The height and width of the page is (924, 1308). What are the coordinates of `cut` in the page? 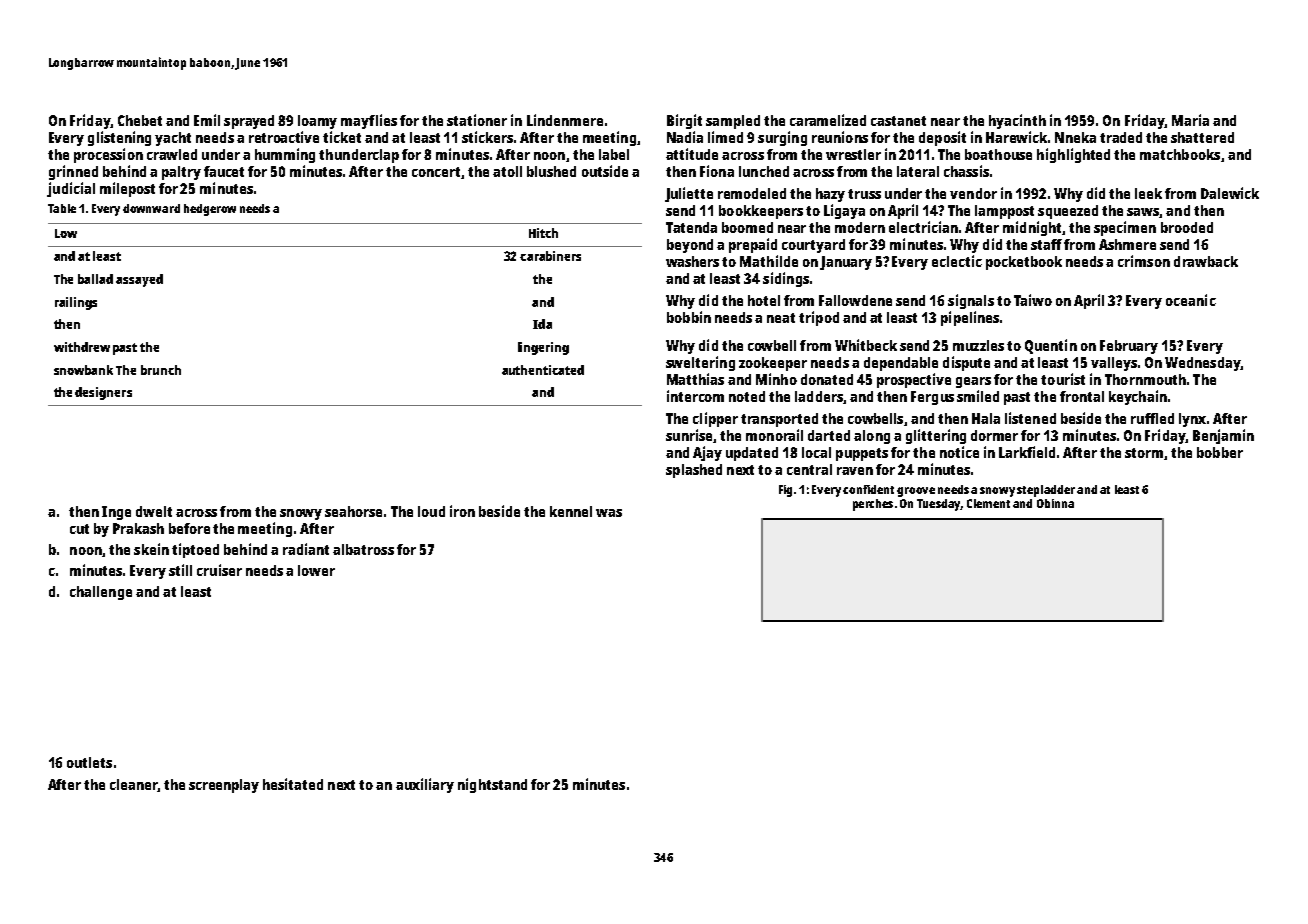 It's located at (79, 529).
